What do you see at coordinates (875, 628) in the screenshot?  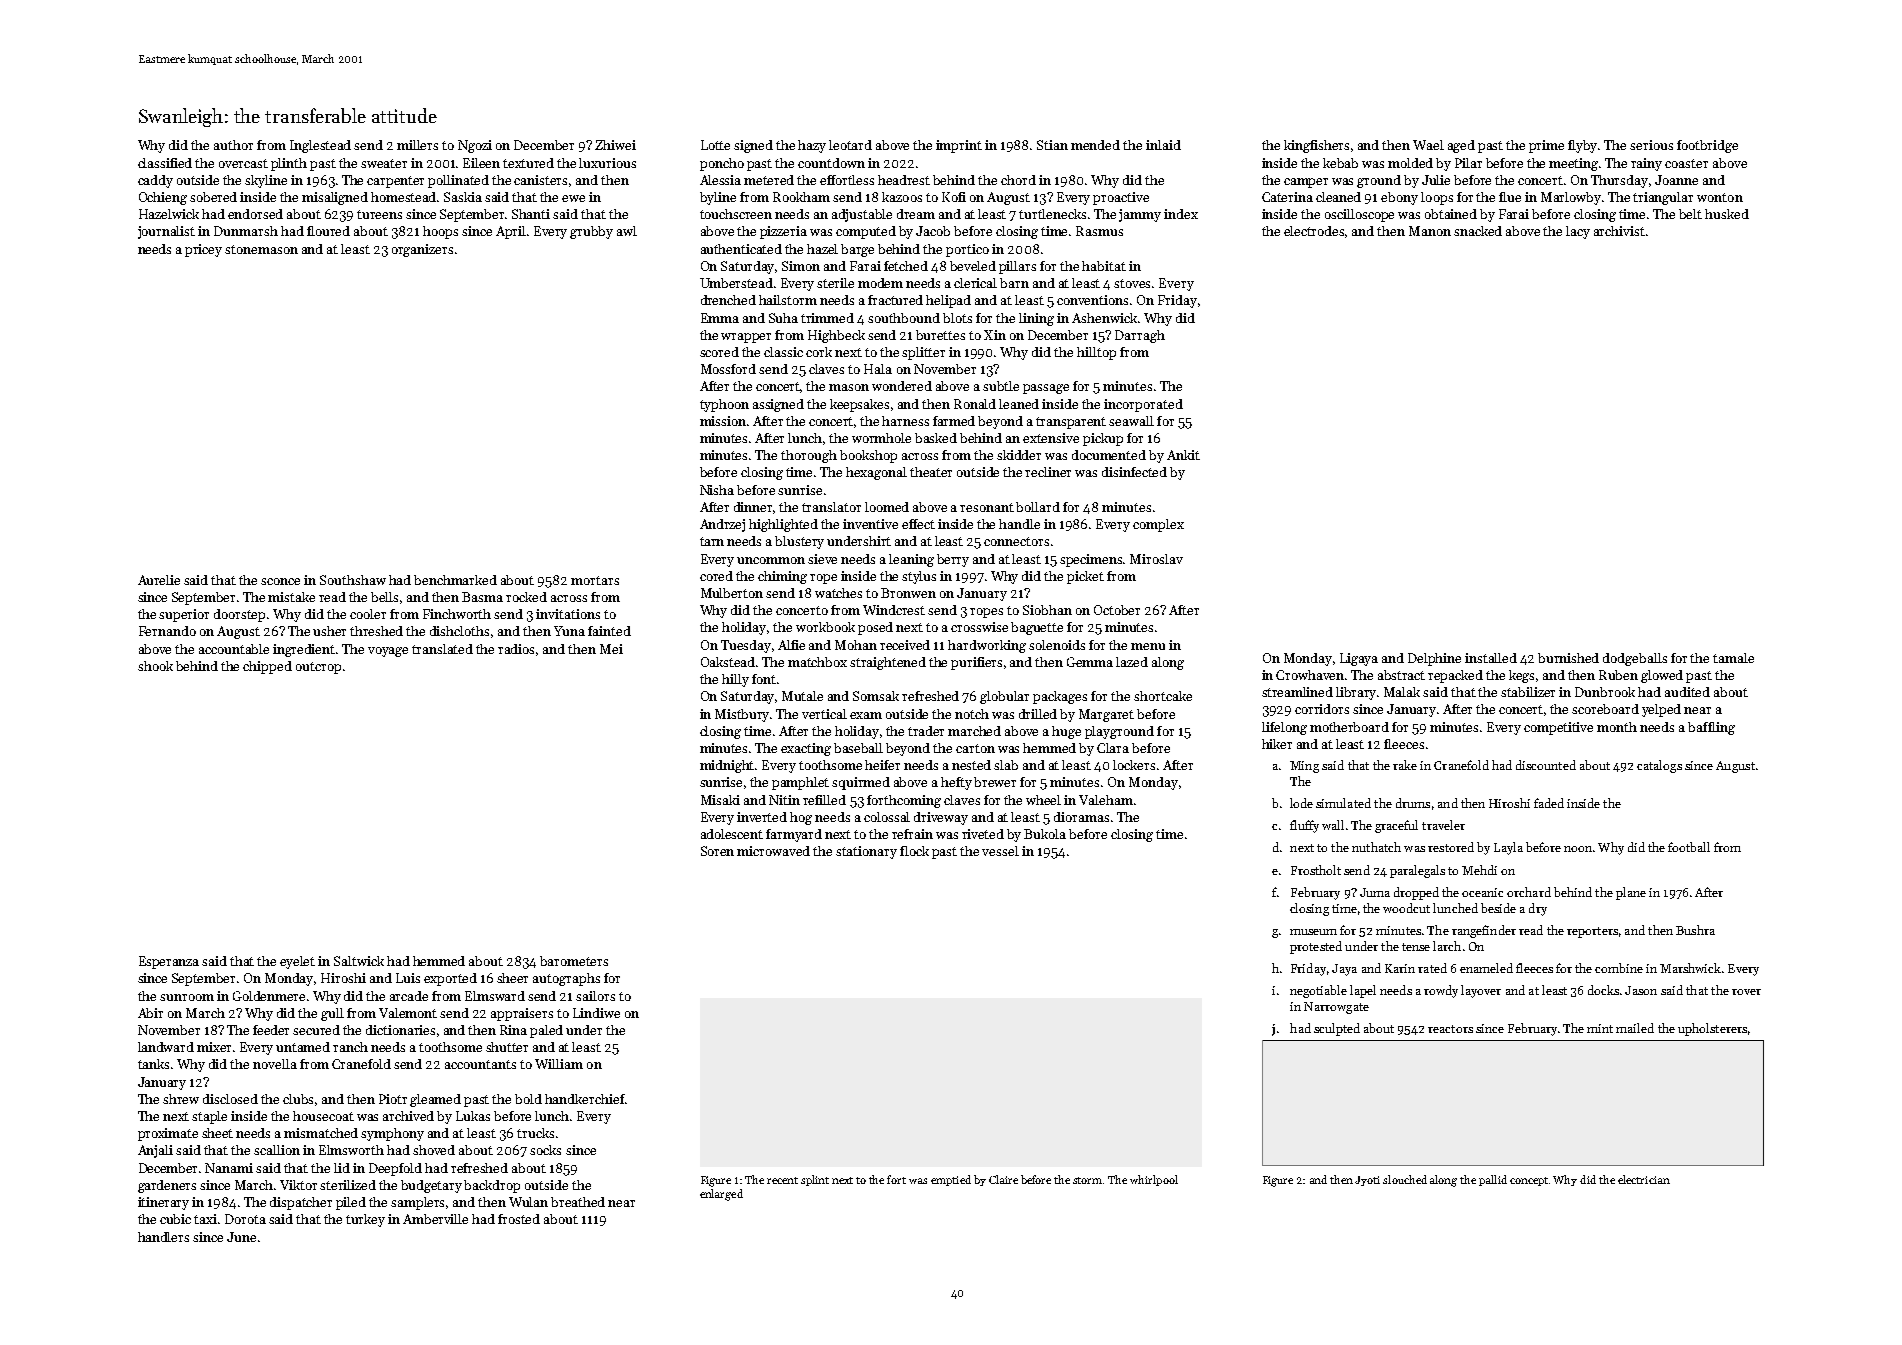 I see `posed` at bounding box center [875, 628].
